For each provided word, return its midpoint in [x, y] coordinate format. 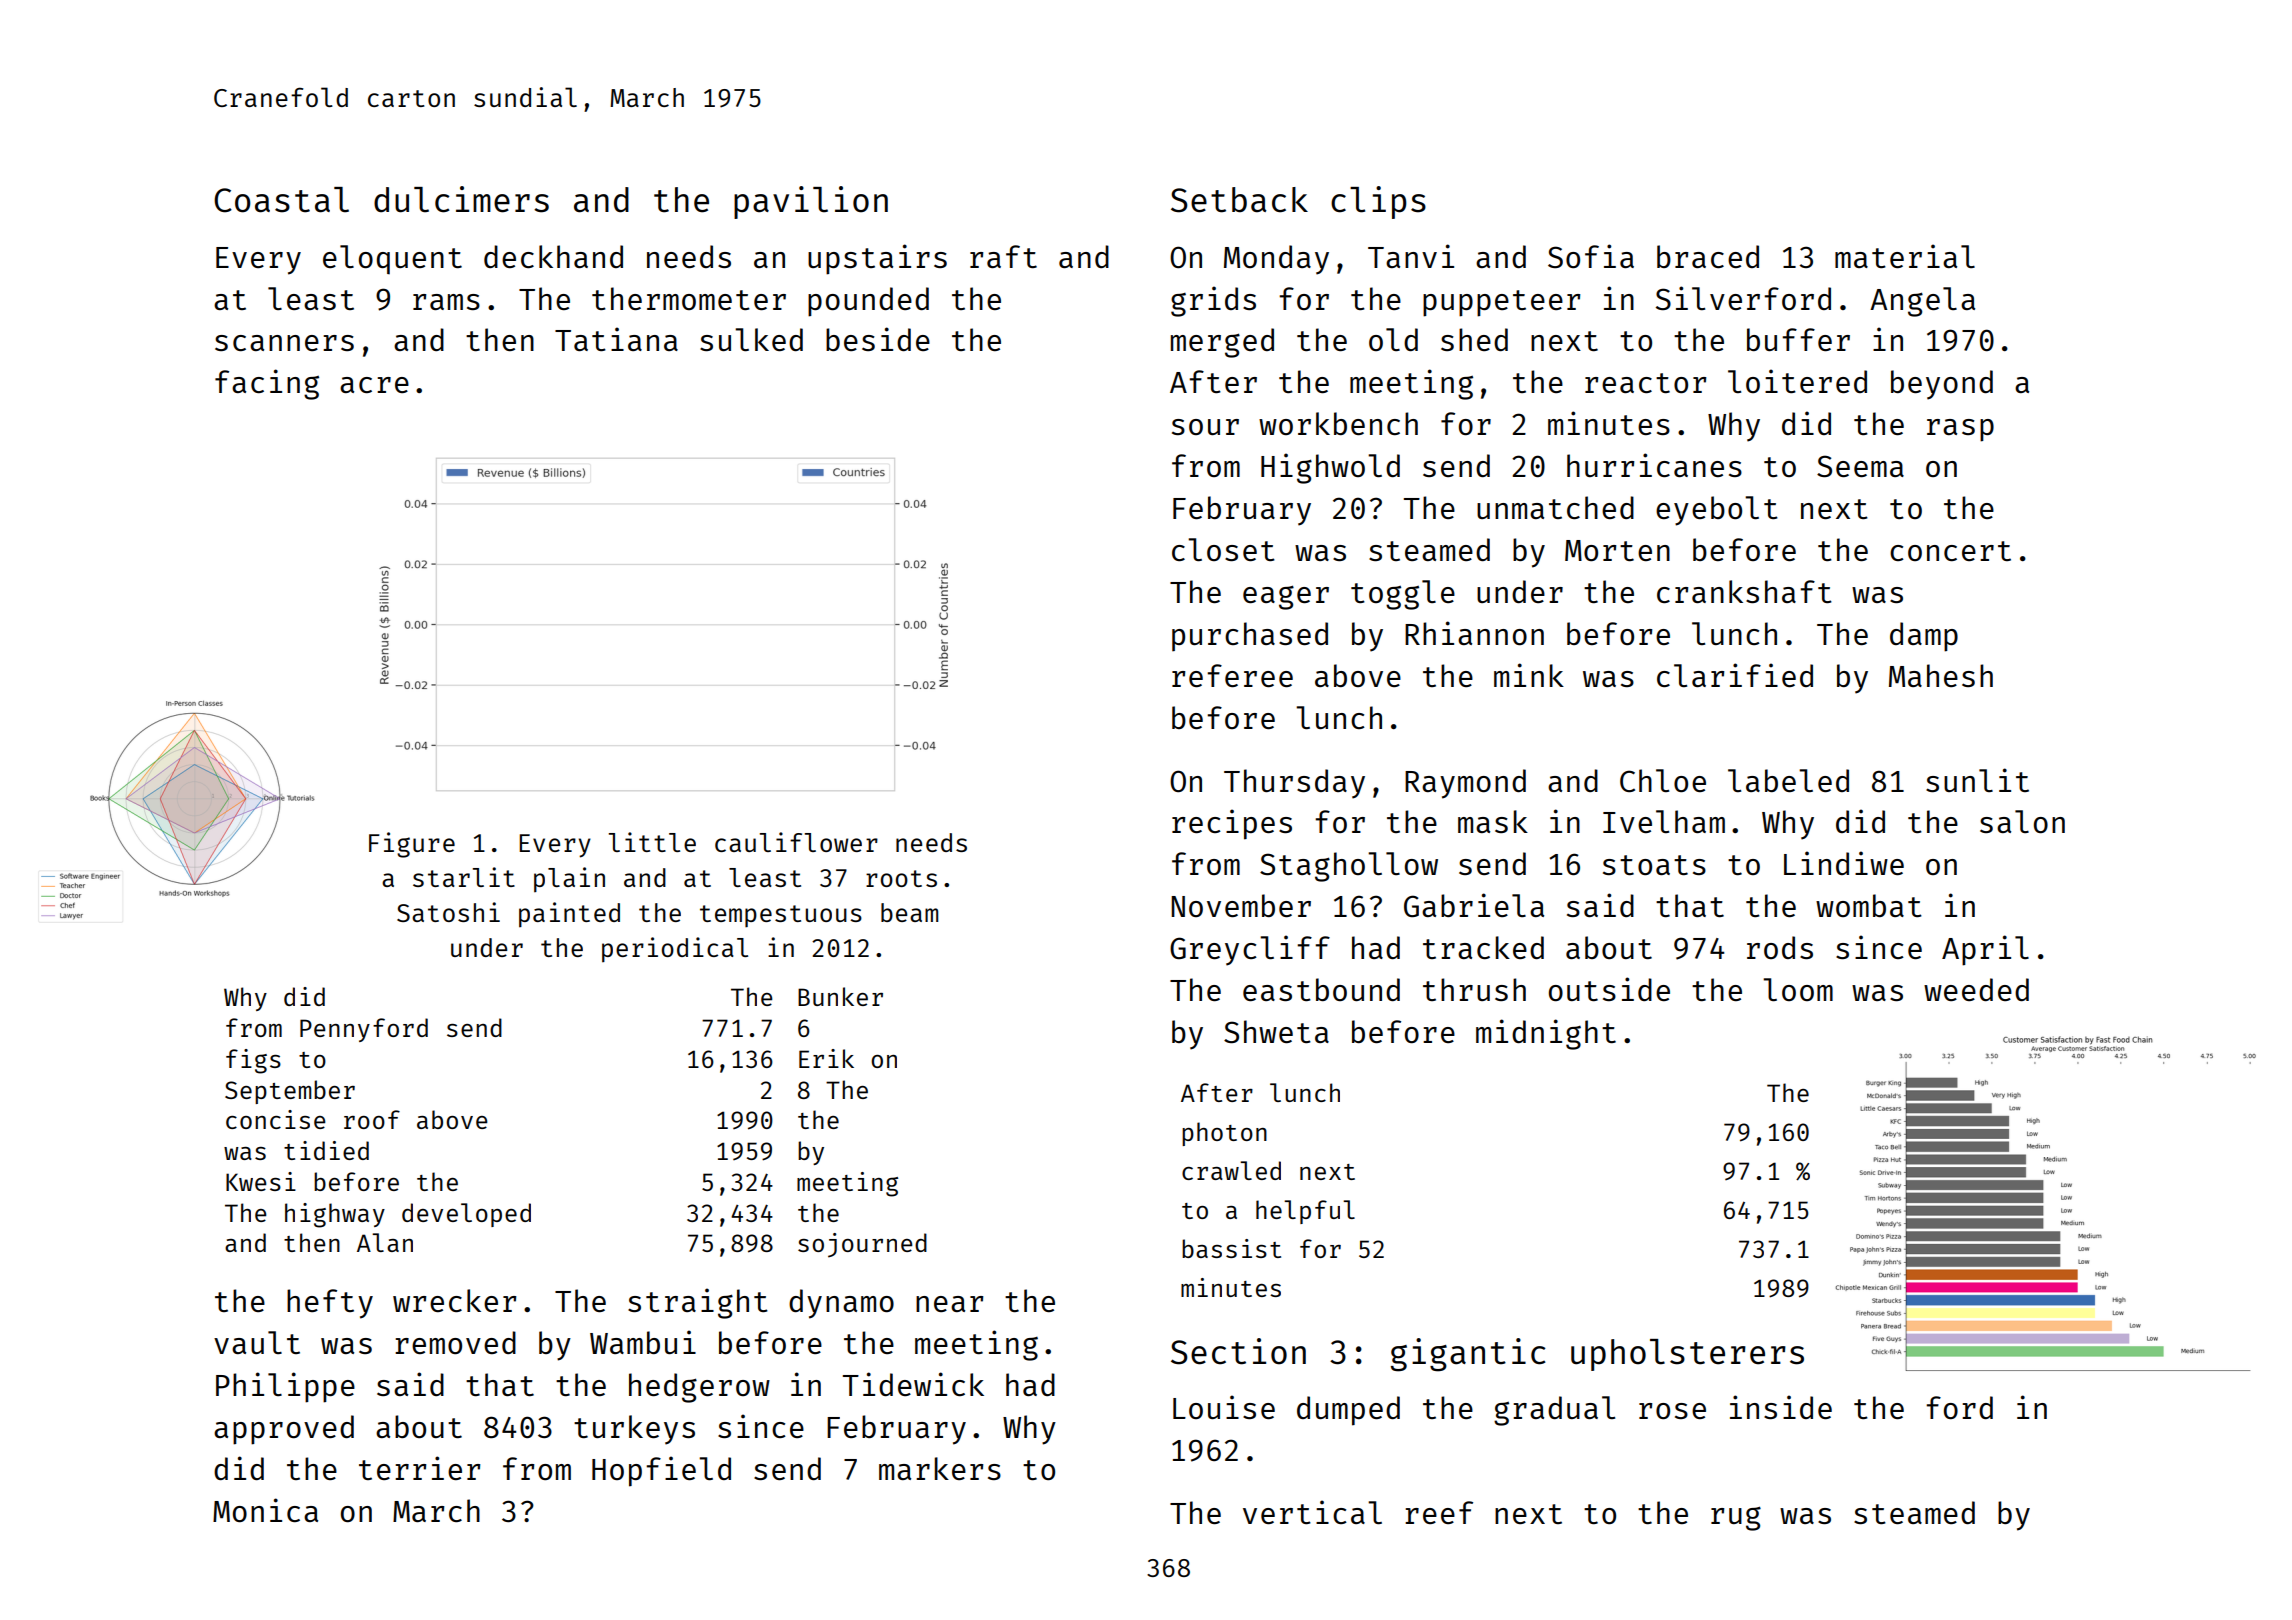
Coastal [281, 200]
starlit [464, 877]
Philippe [285, 1387]
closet [1223, 549]
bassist [1231, 1248]
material [1905, 256]
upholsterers [1687, 1355]
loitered [1797, 381]
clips [1378, 202]
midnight [1546, 1034]
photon [1224, 1134]
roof [372, 1119]
